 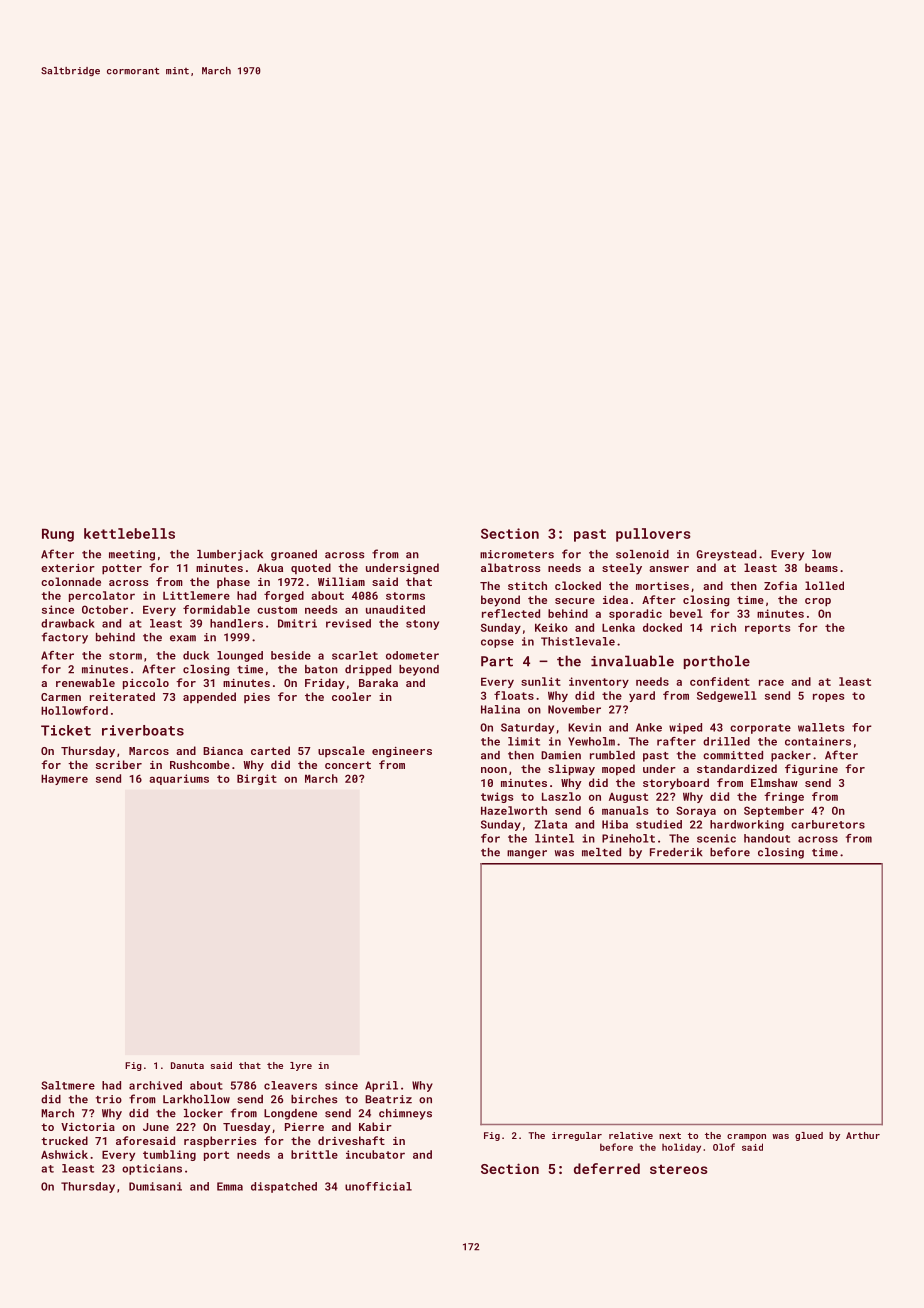 What do you see at coordinates (828, 697) in the screenshot?
I see `ropes` at bounding box center [828, 697].
